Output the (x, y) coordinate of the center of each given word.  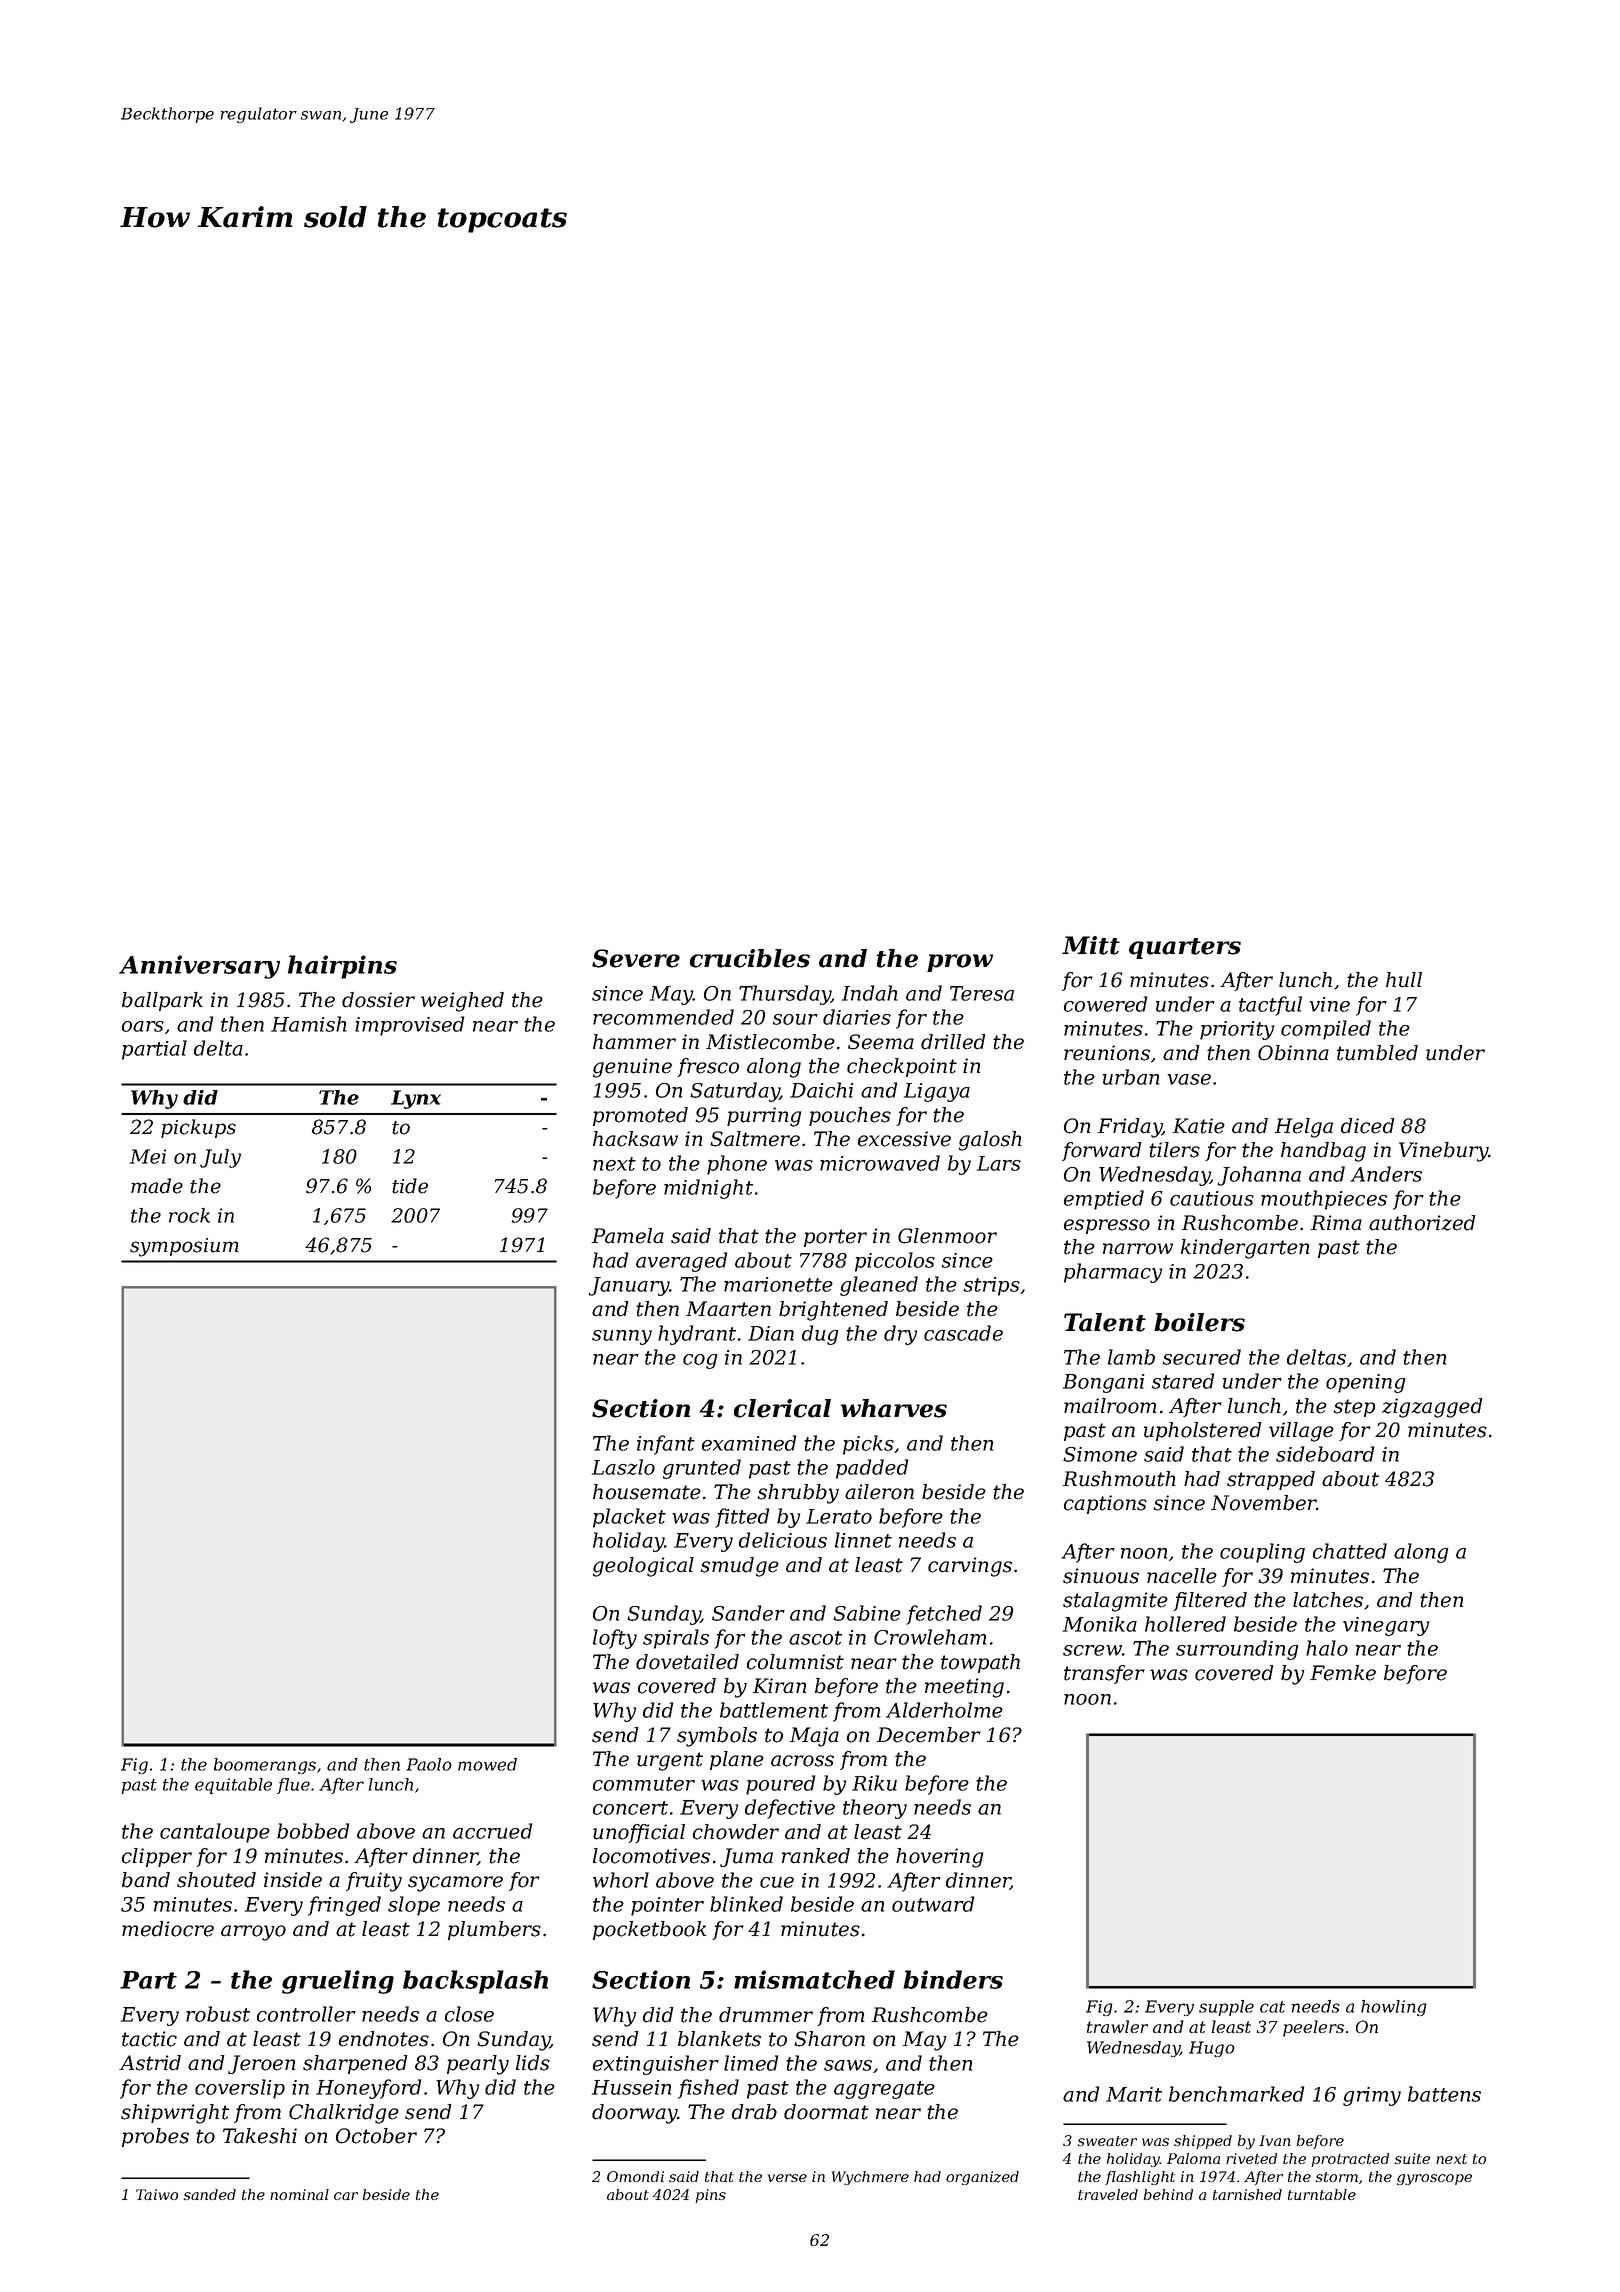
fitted (742, 1518)
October (376, 2136)
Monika (1100, 1624)
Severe (636, 958)
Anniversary (199, 967)
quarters (1185, 948)
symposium (184, 1247)
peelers (1313, 2028)
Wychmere (870, 2178)
